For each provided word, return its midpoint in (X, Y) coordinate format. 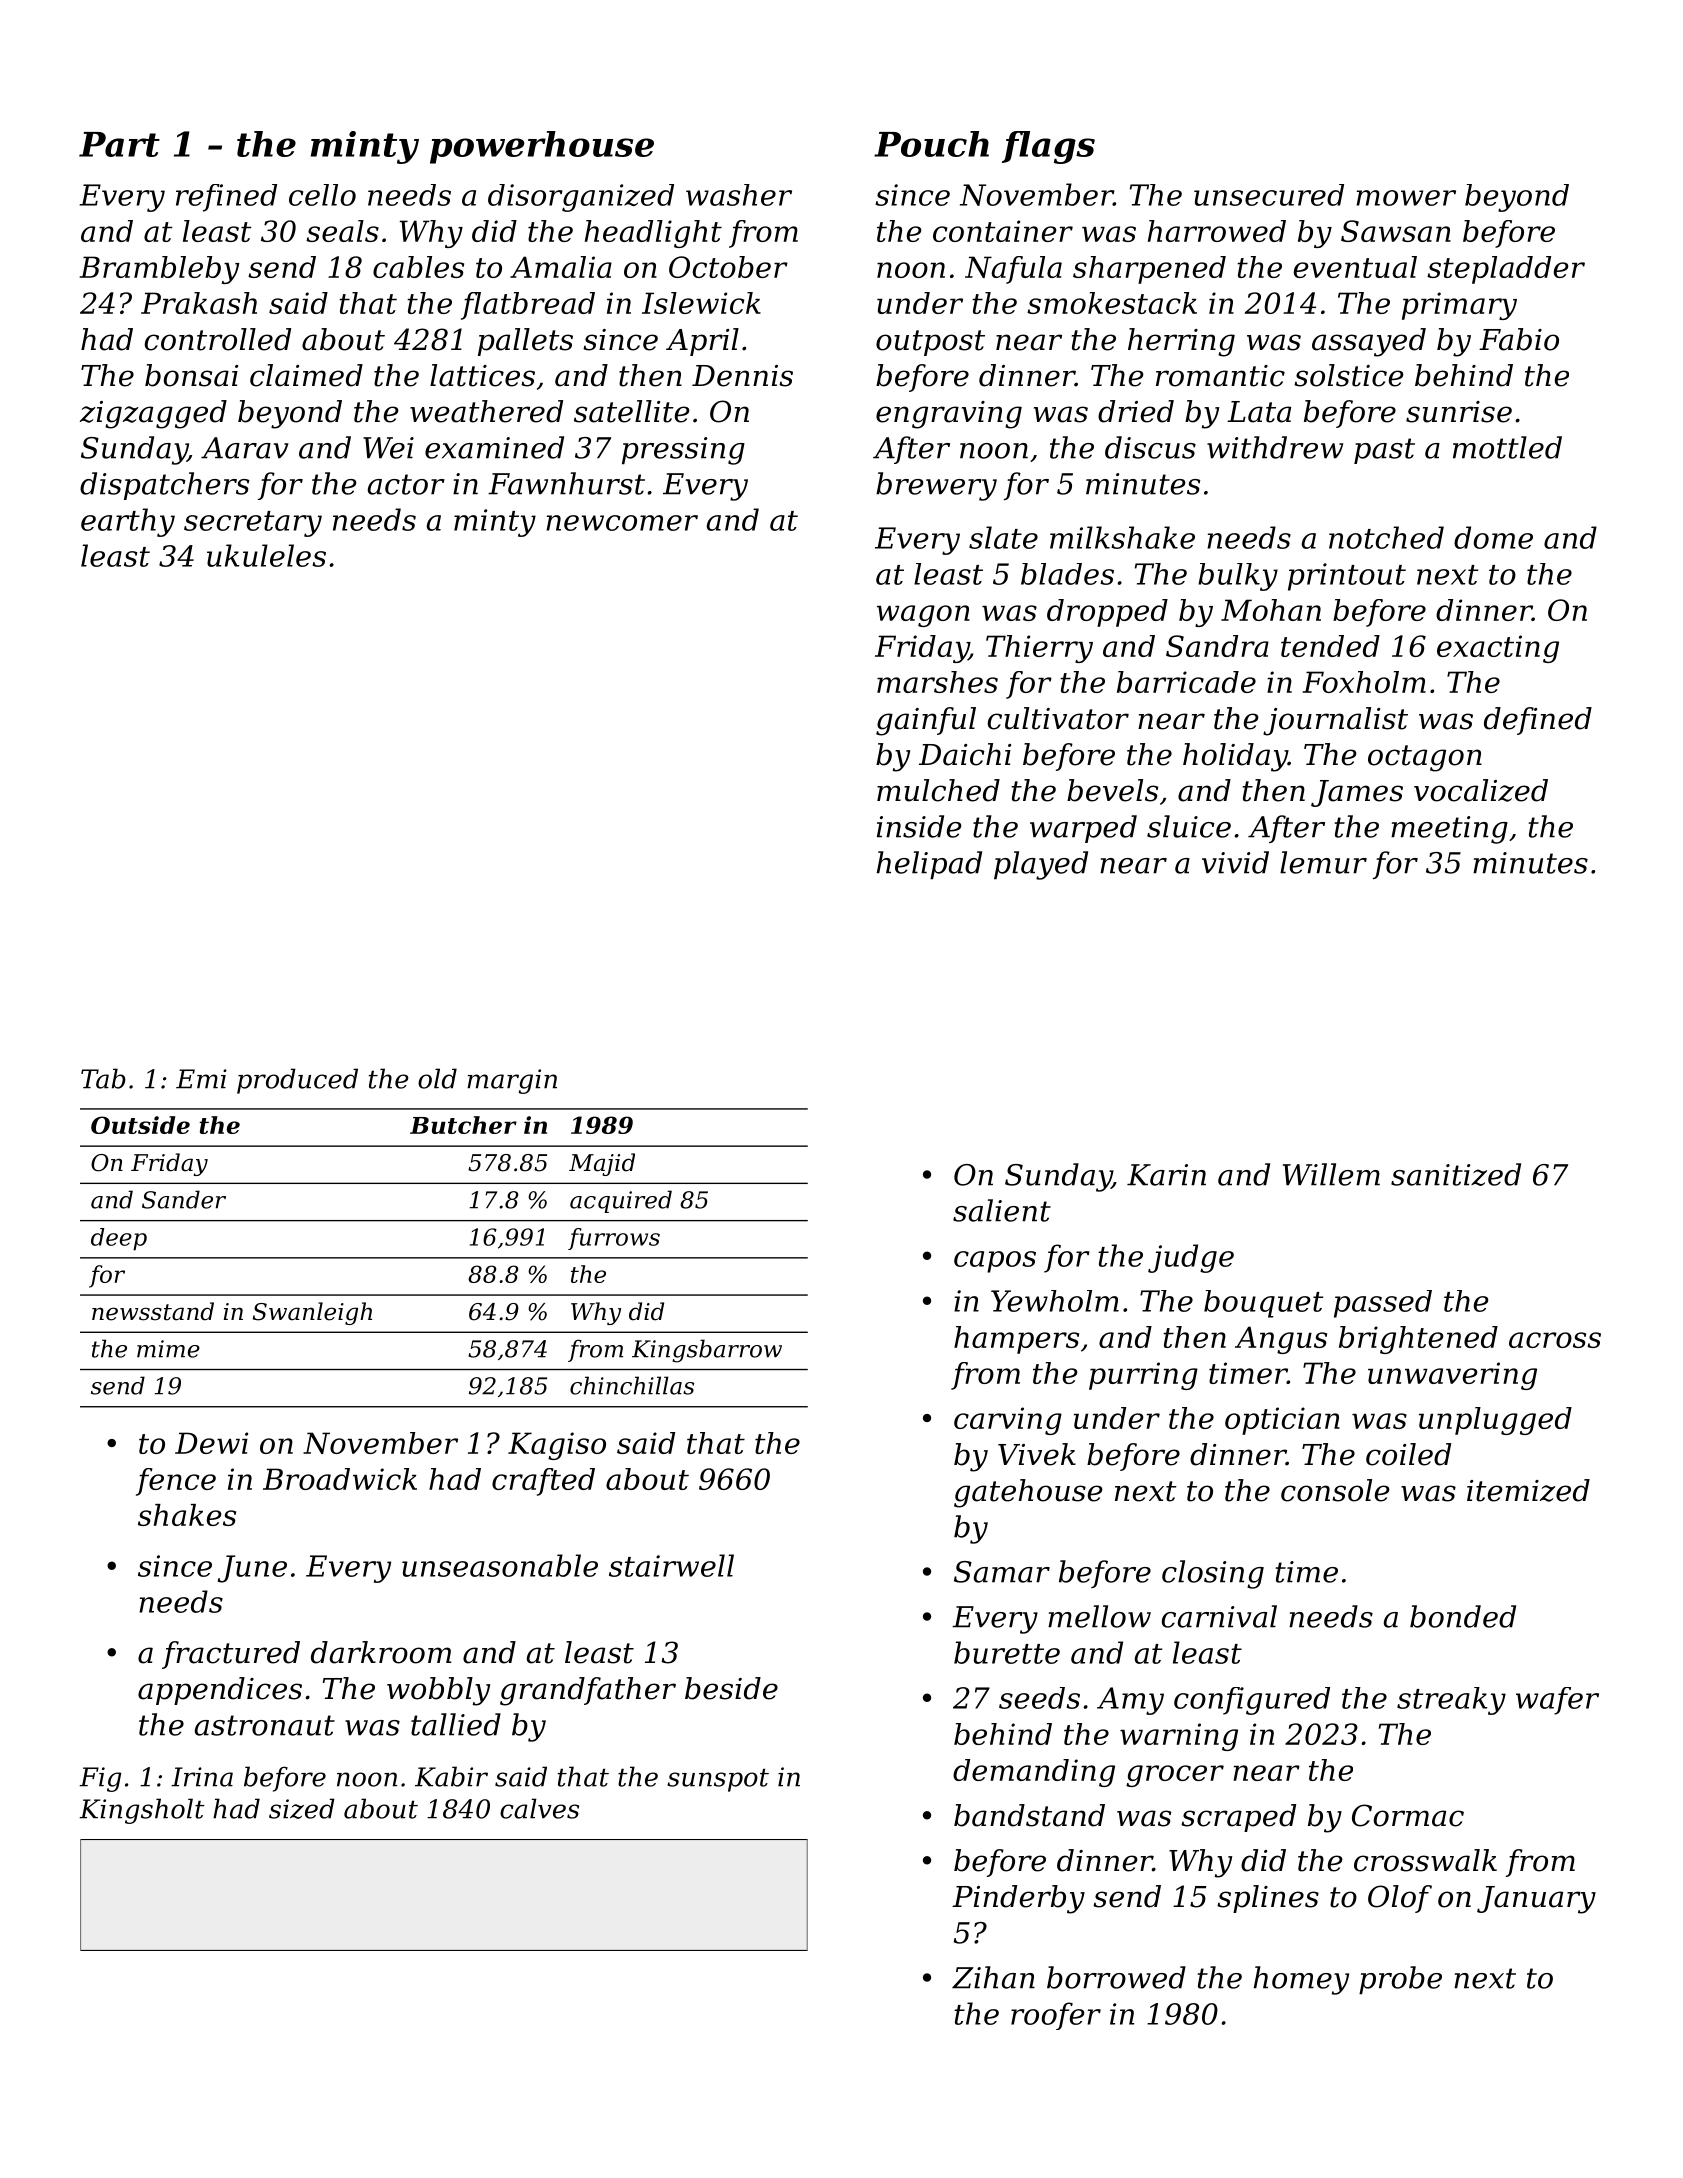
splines (1268, 1899)
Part (119, 144)
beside (731, 1688)
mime (168, 1349)
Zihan (993, 1977)
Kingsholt (142, 1811)
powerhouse (542, 147)
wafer (1557, 1701)
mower (1406, 198)
